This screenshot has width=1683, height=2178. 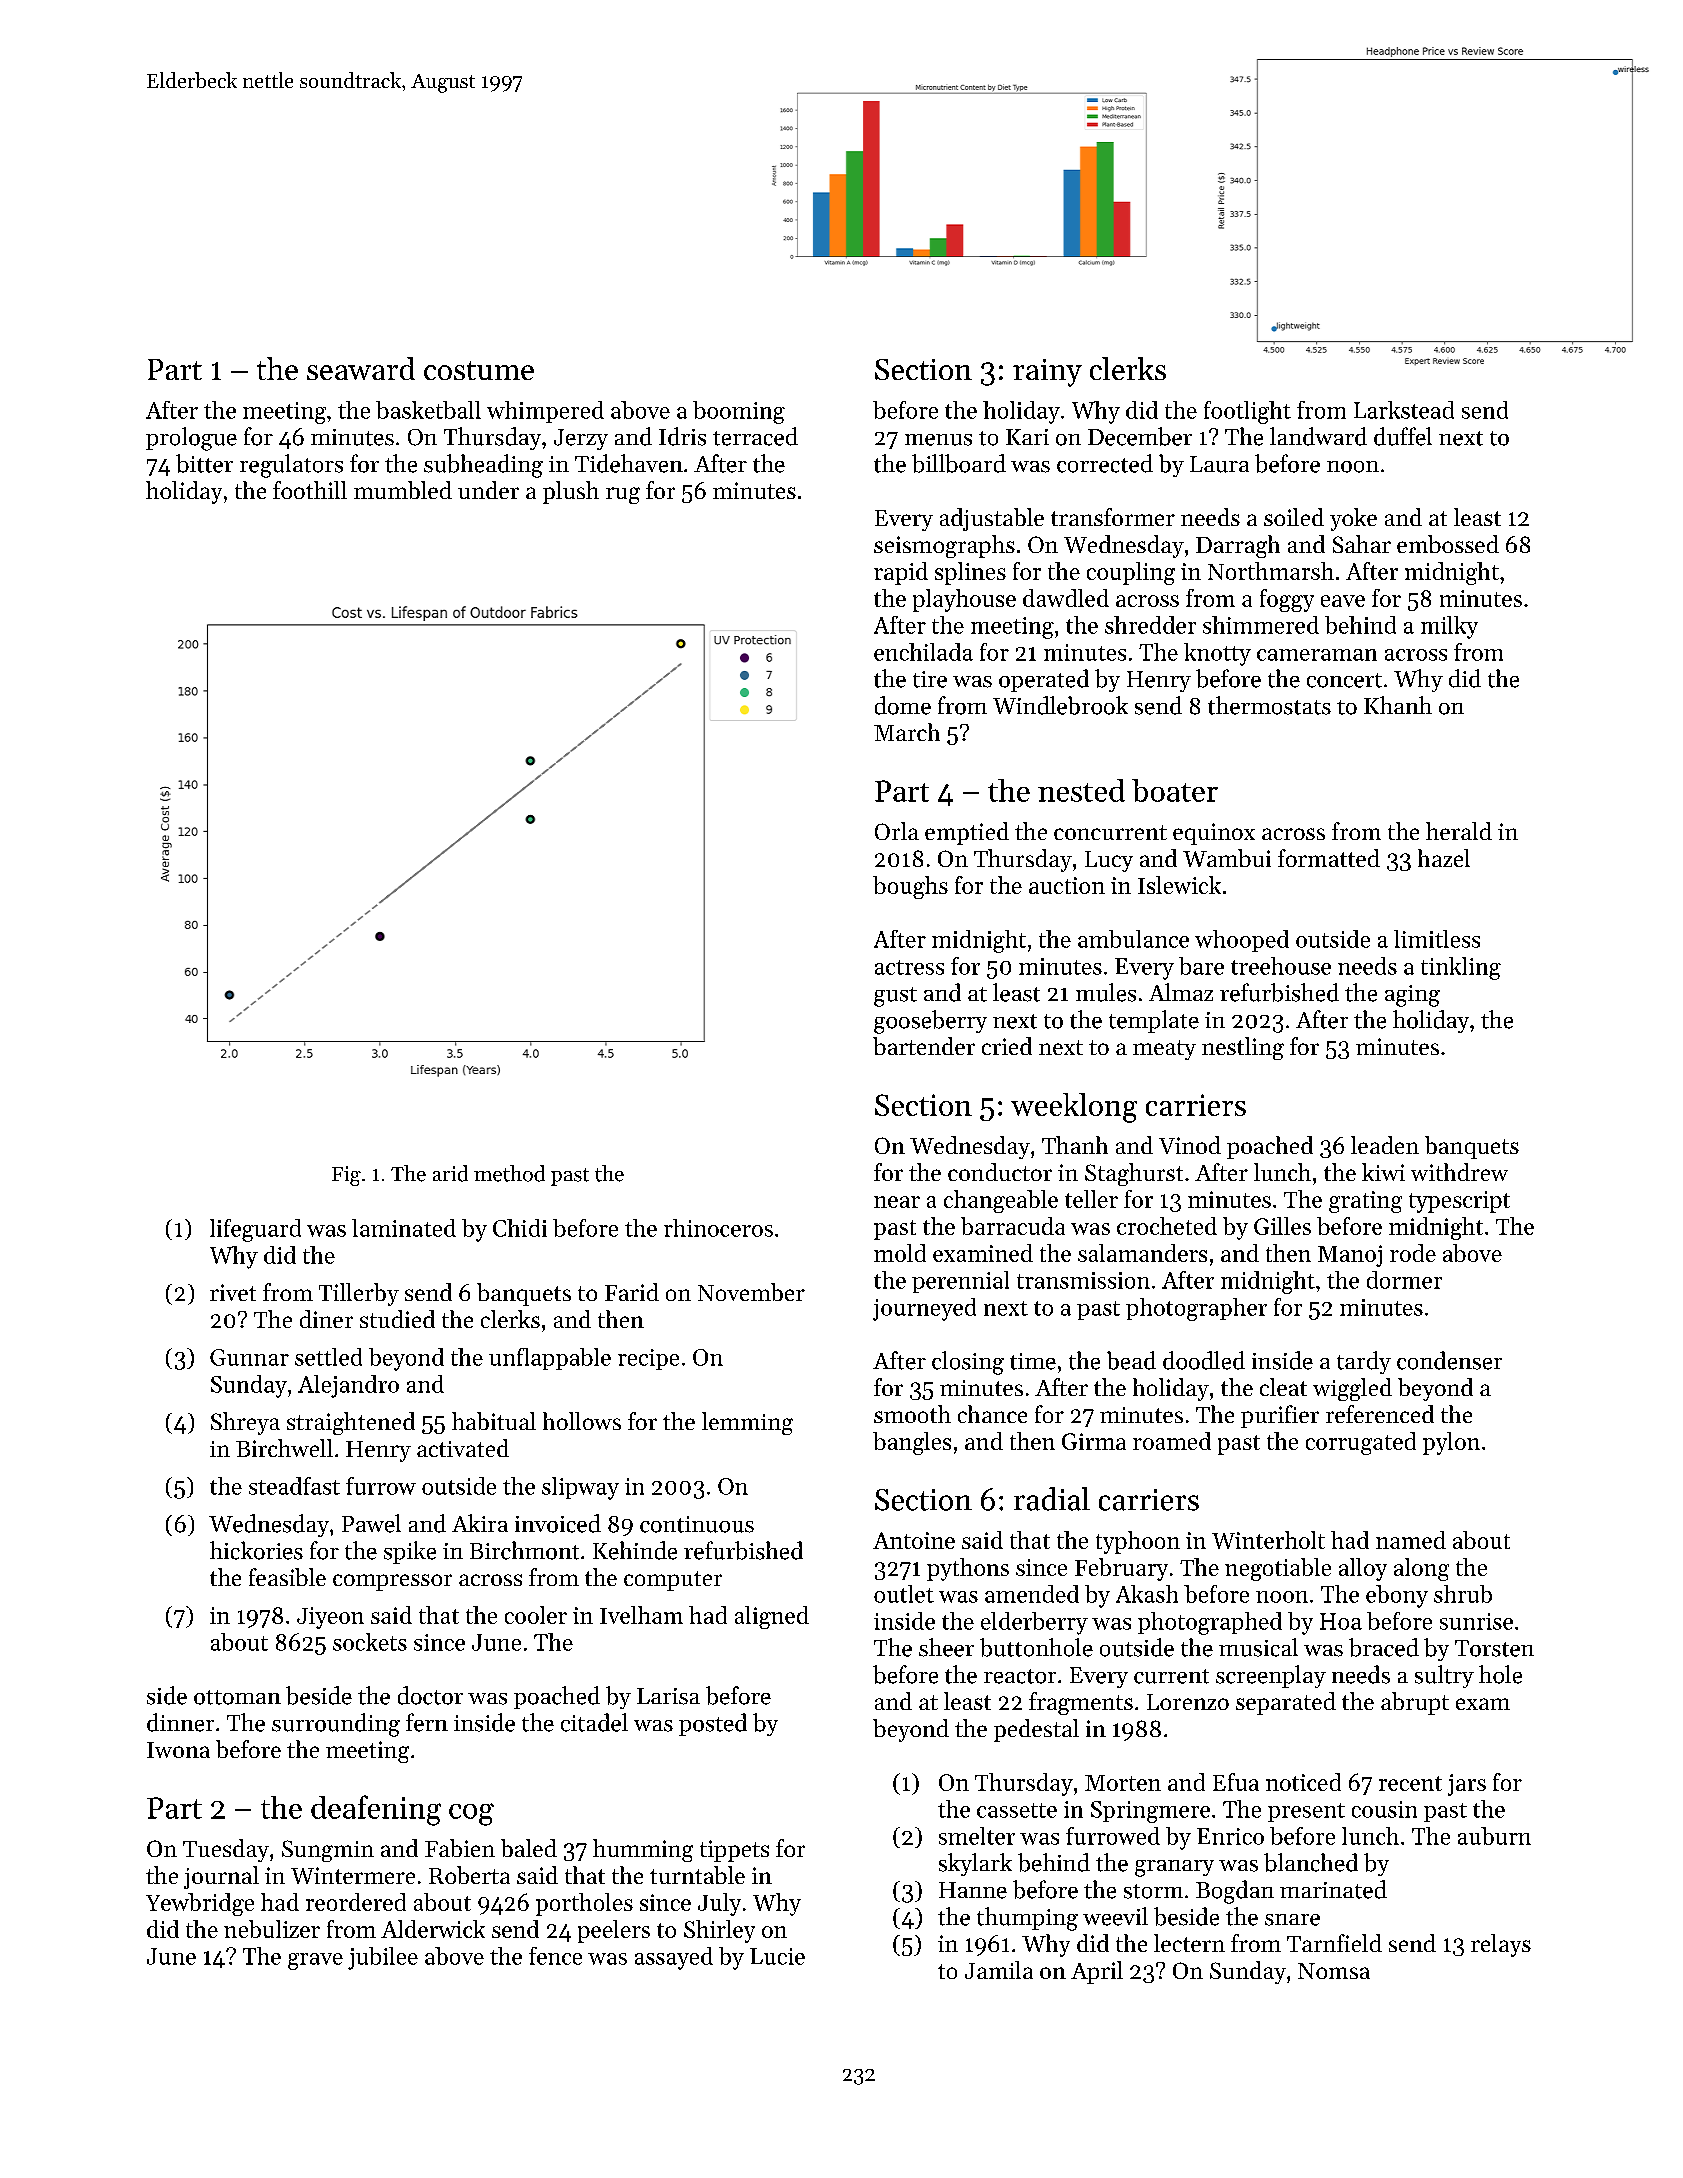 What do you see at coordinates (204, 463) in the screenshot?
I see `bitter` at bounding box center [204, 463].
